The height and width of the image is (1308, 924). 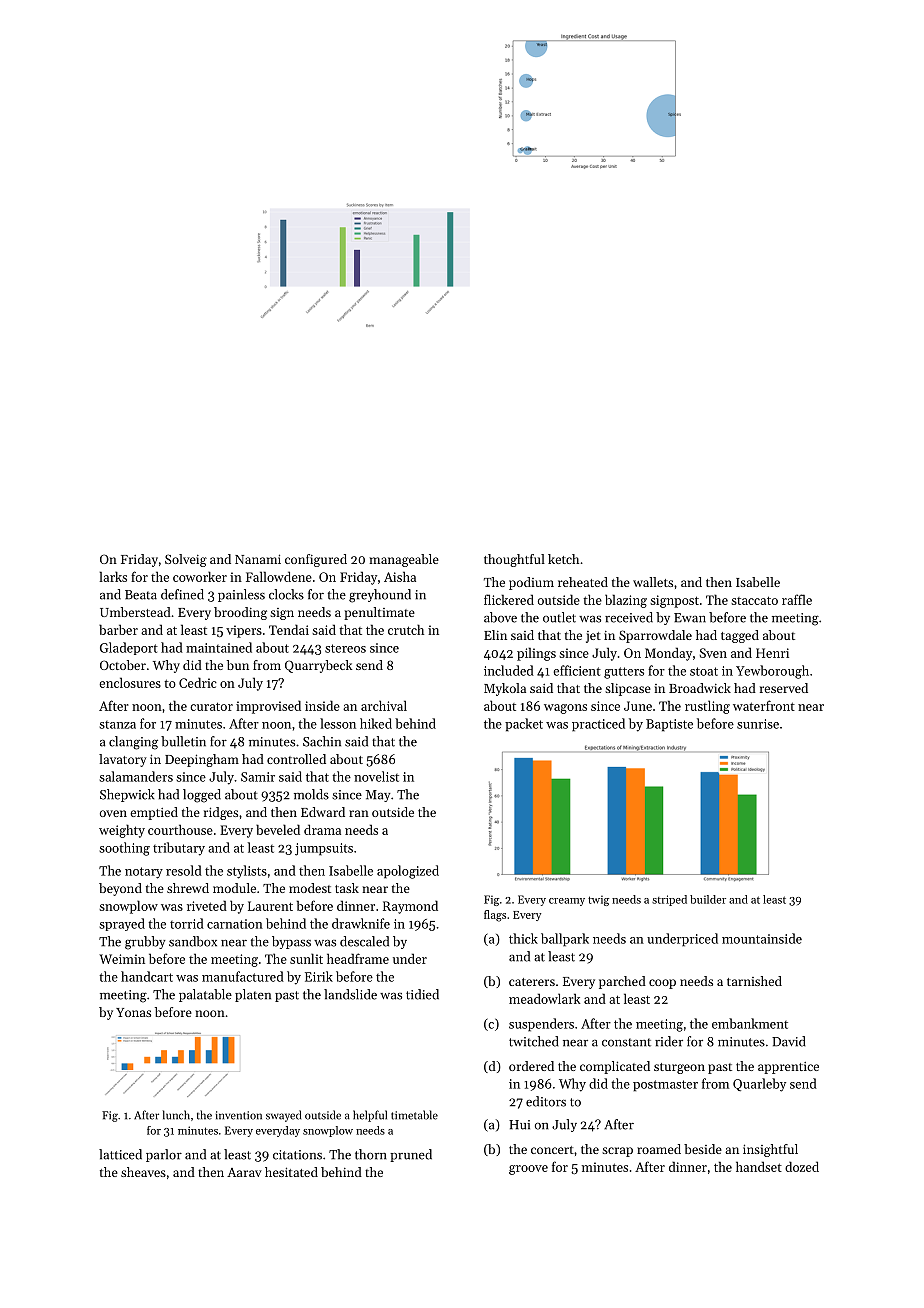 What do you see at coordinates (626, 601) in the image?
I see `blazing` at bounding box center [626, 601].
